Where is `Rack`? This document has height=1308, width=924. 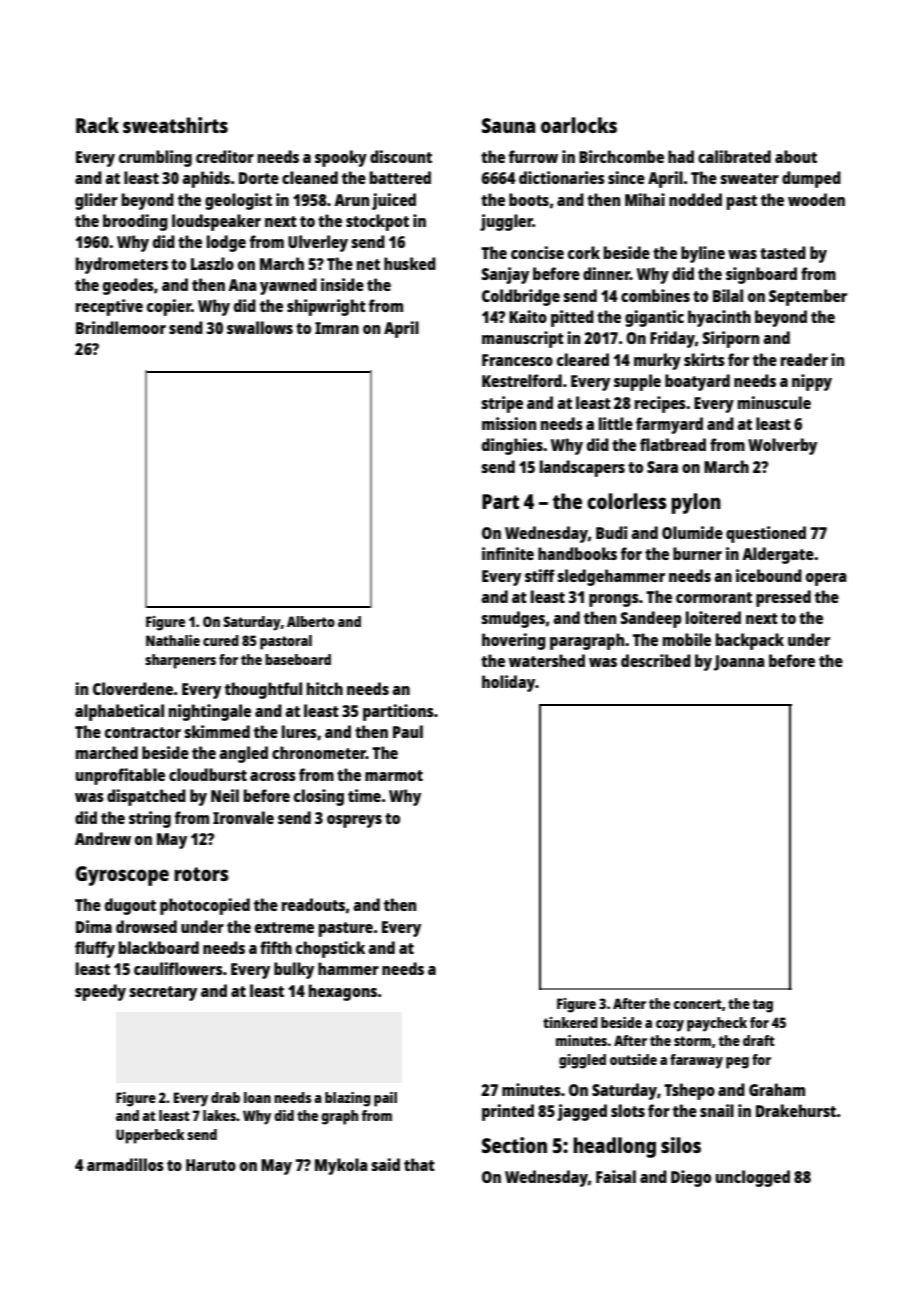 Rack is located at coordinates (97, 125).
